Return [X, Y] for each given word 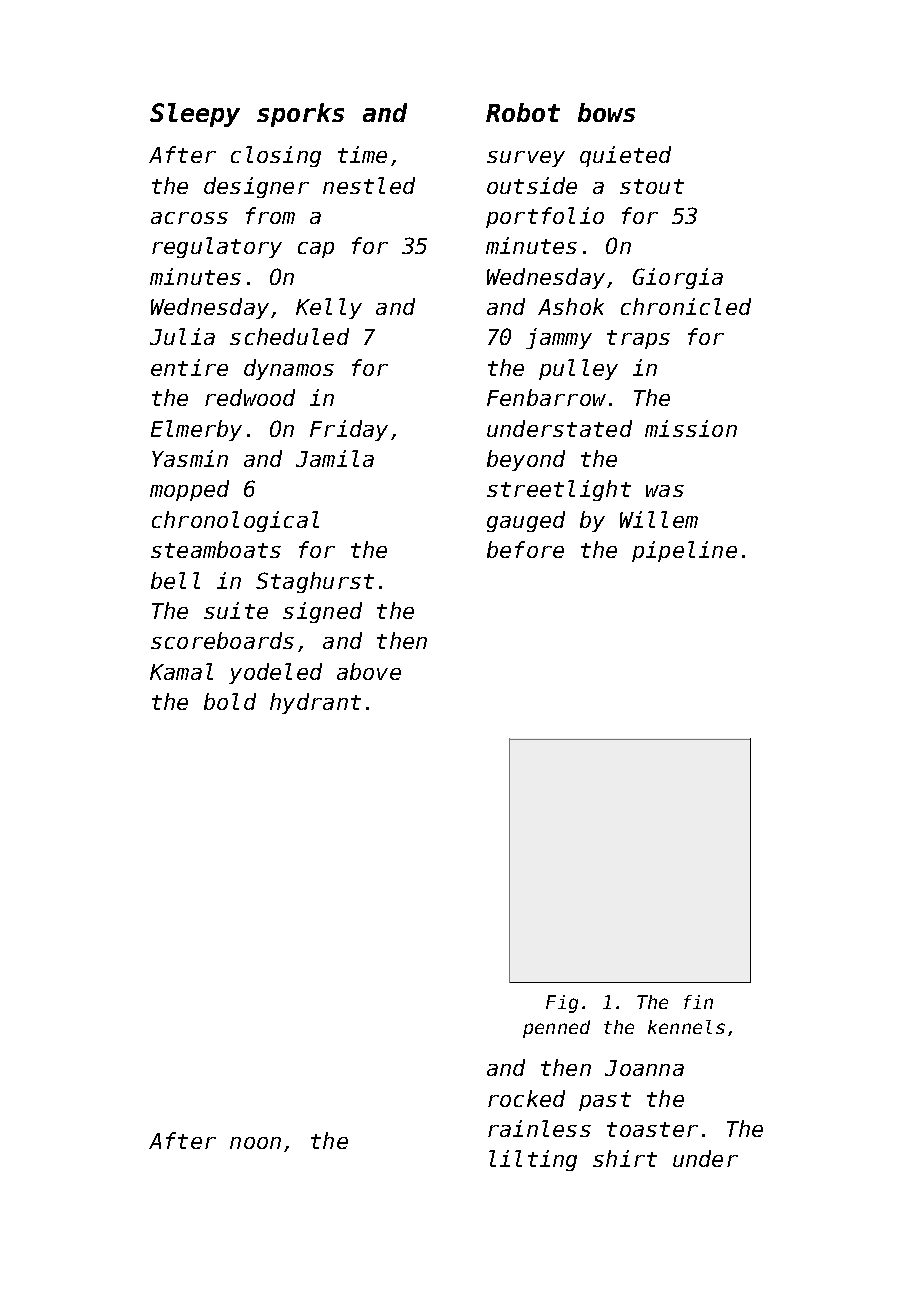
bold [230, 701]
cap [316, 250]
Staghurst [315, 582]
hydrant [315, 703]
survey [526, 159]
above [369, 671]
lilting [533, 1160]
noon [255, 1143]
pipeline [684, 551]
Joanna [644, 1068]
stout [652, 186]
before [525, 549]
